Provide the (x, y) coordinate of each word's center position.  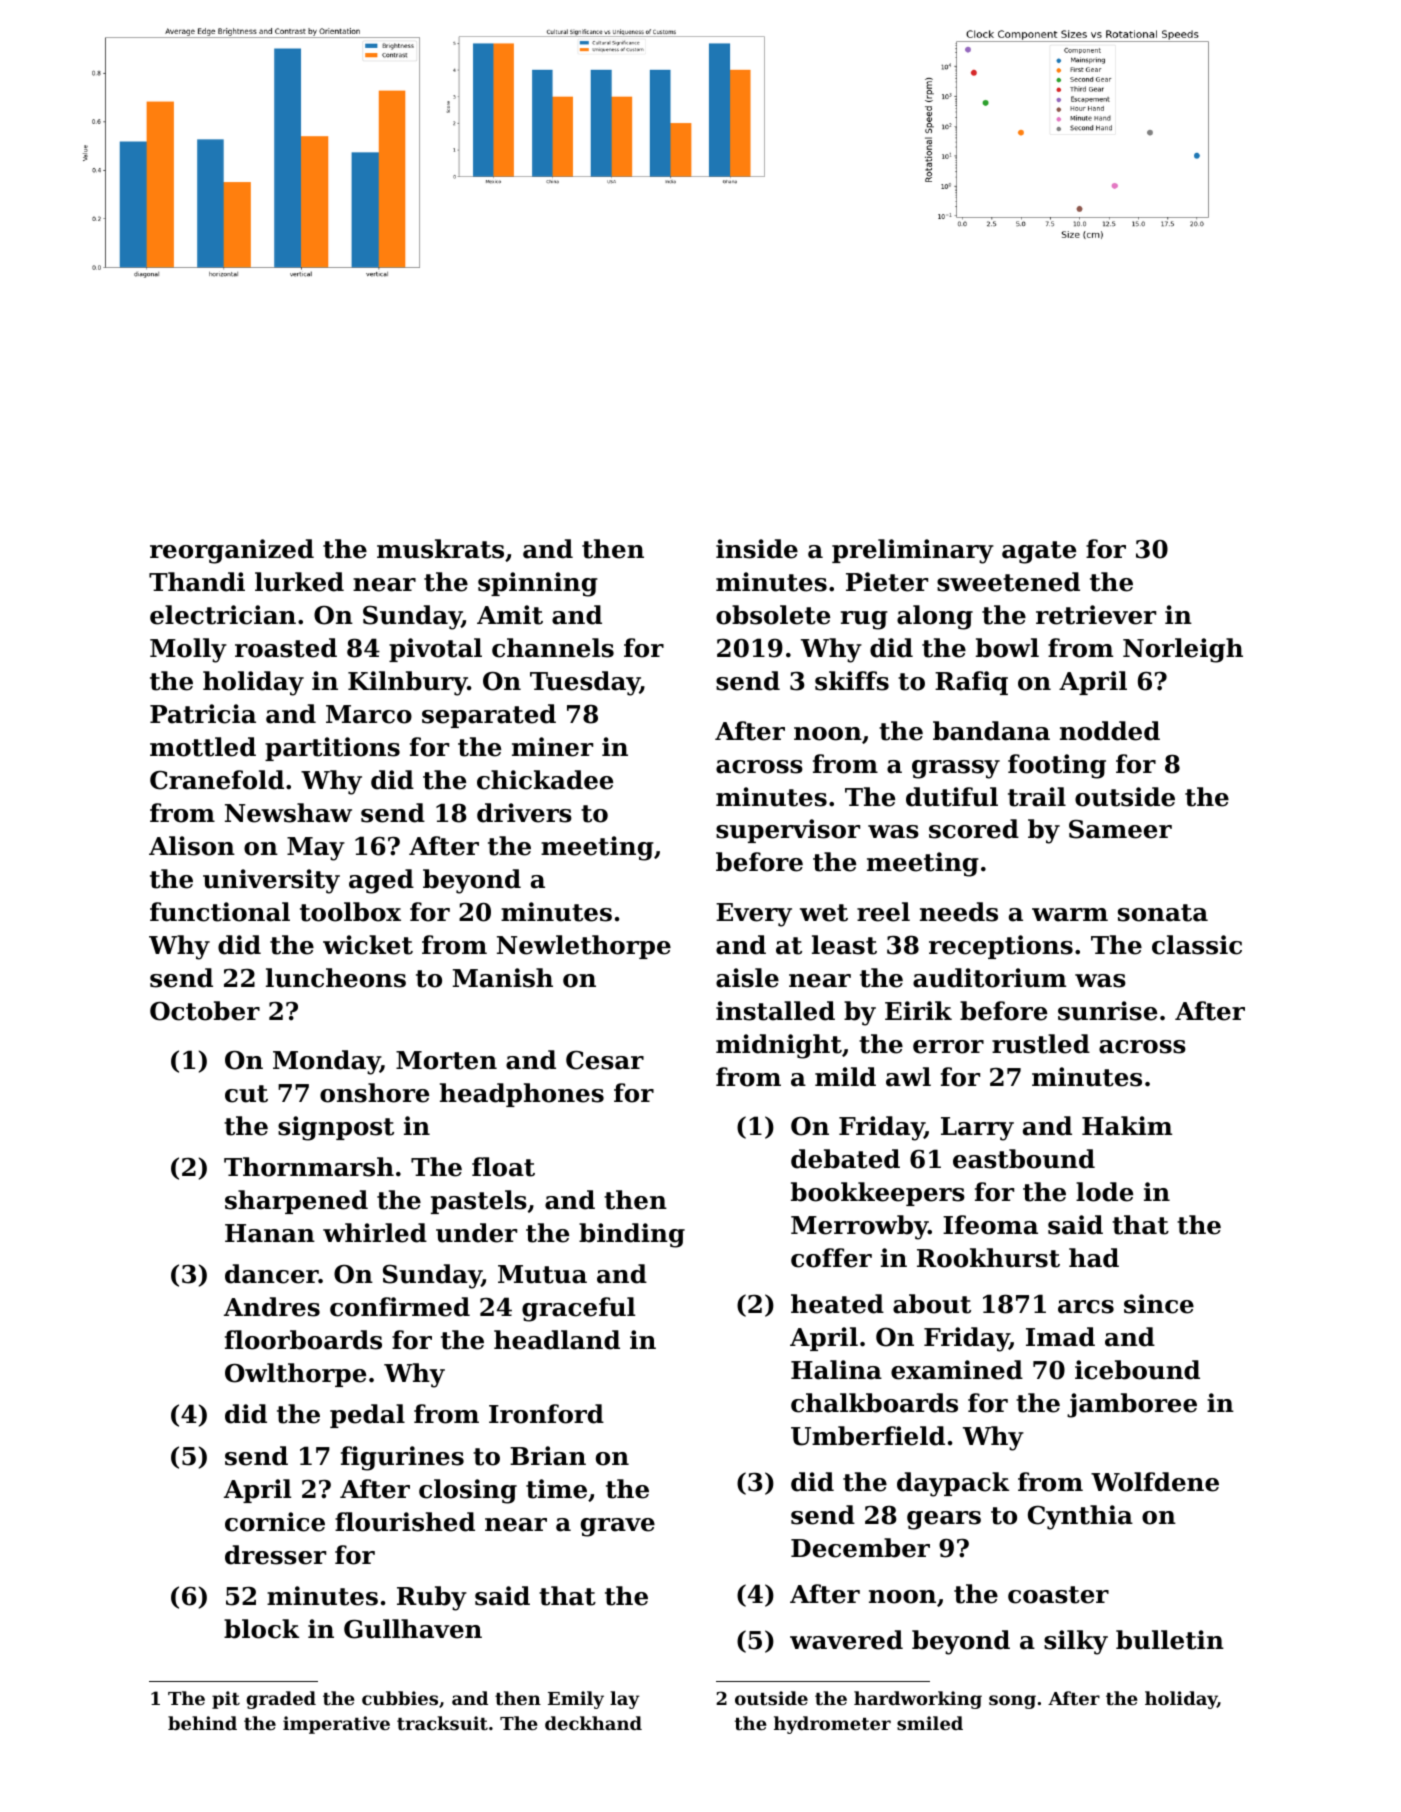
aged (381, 881)
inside (757, 549)
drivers (524, 813)
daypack (953, 1484)
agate (1039, 552)
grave (618, 1527)
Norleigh (1183, 650)
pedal (367, 1416)
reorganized (232, 551)
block (261, 1629)
